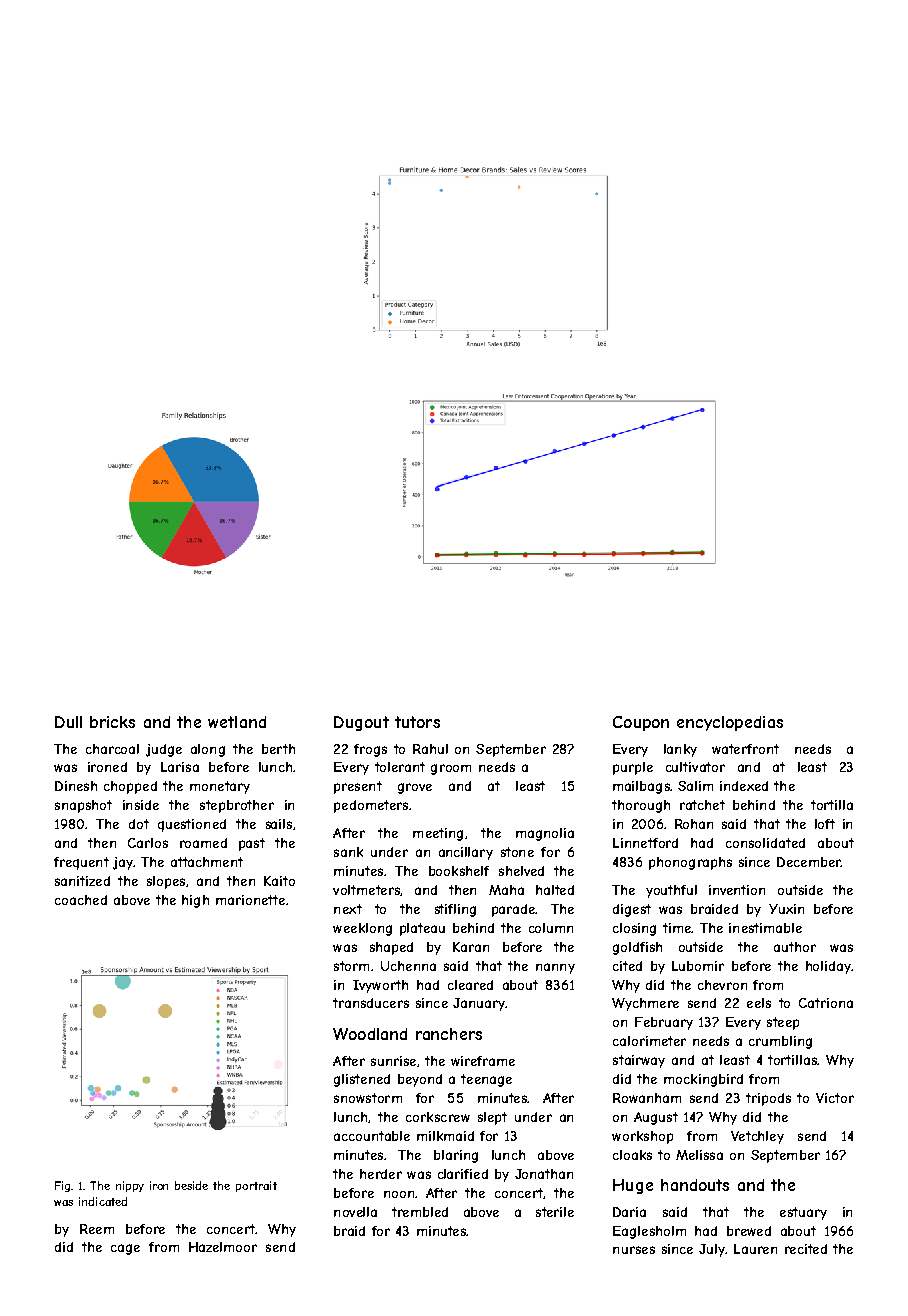 The height and width of the page is (1316, 908). I want to click on Coupon, so click(641, 723).
